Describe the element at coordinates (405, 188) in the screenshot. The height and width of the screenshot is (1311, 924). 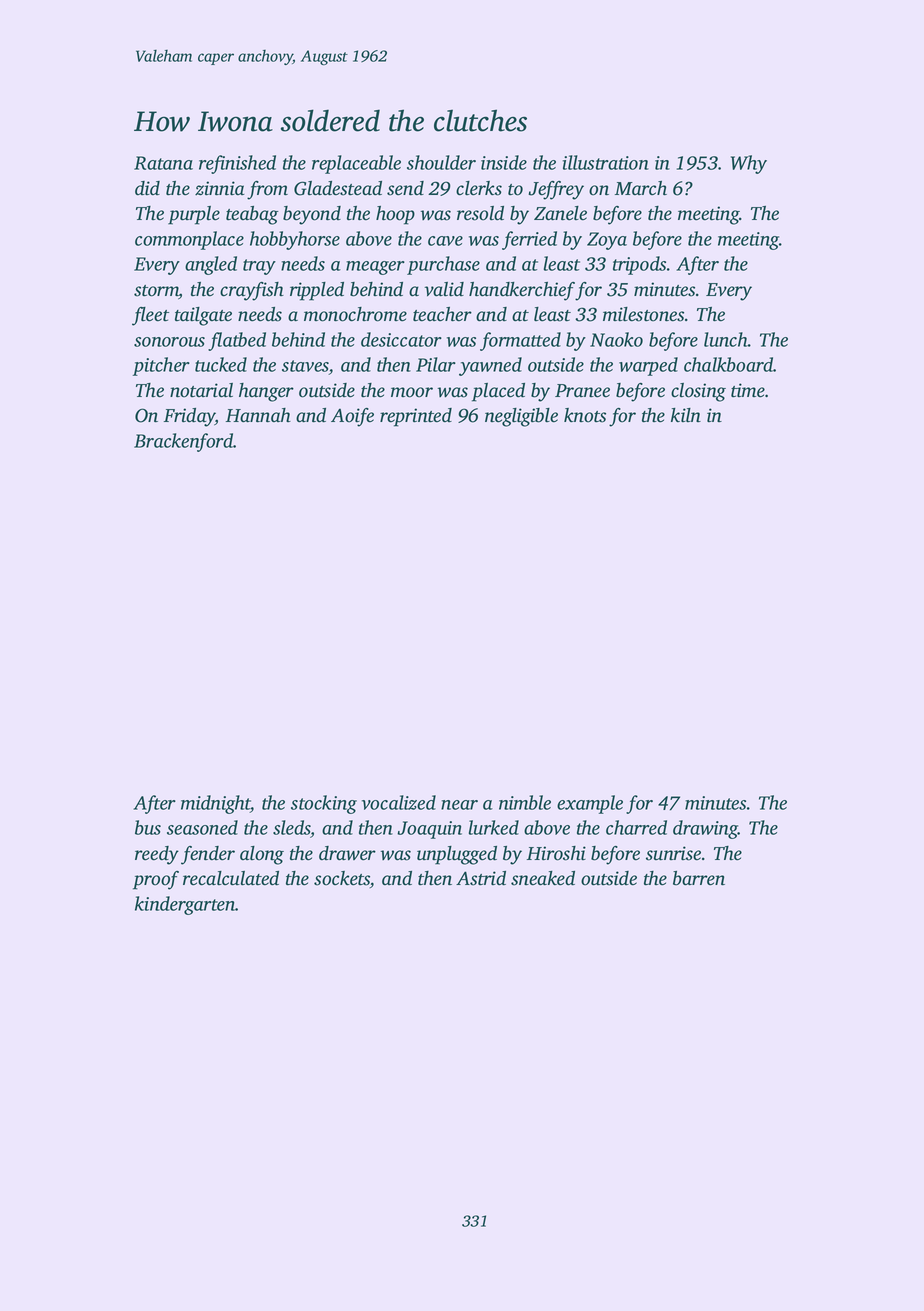
I see `send` at that location.
